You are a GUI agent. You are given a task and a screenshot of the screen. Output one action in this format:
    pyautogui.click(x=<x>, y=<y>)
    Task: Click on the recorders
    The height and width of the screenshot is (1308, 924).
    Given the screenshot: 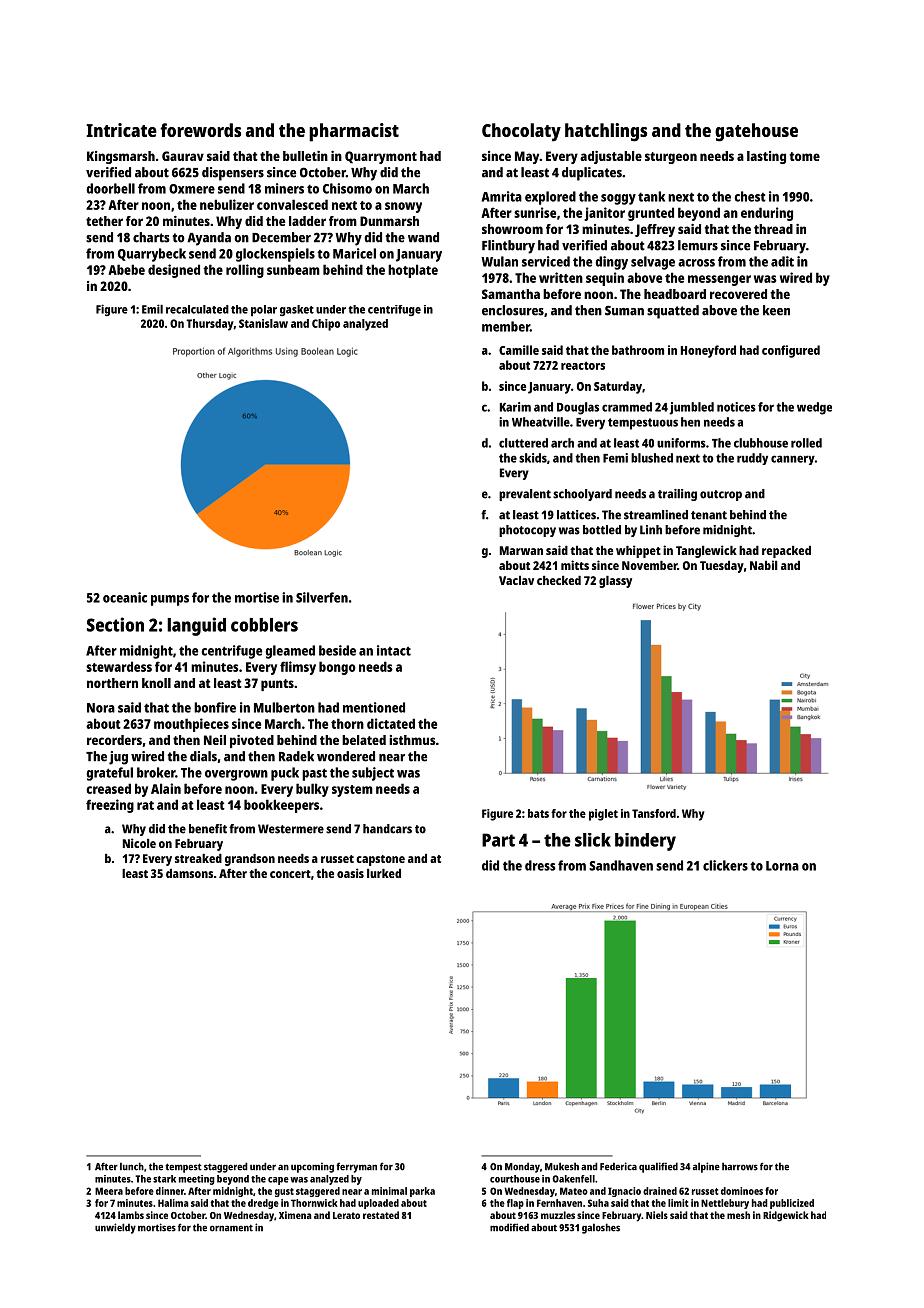 What is the action you would take?
    pyautogui.click(x=114, y=740)
